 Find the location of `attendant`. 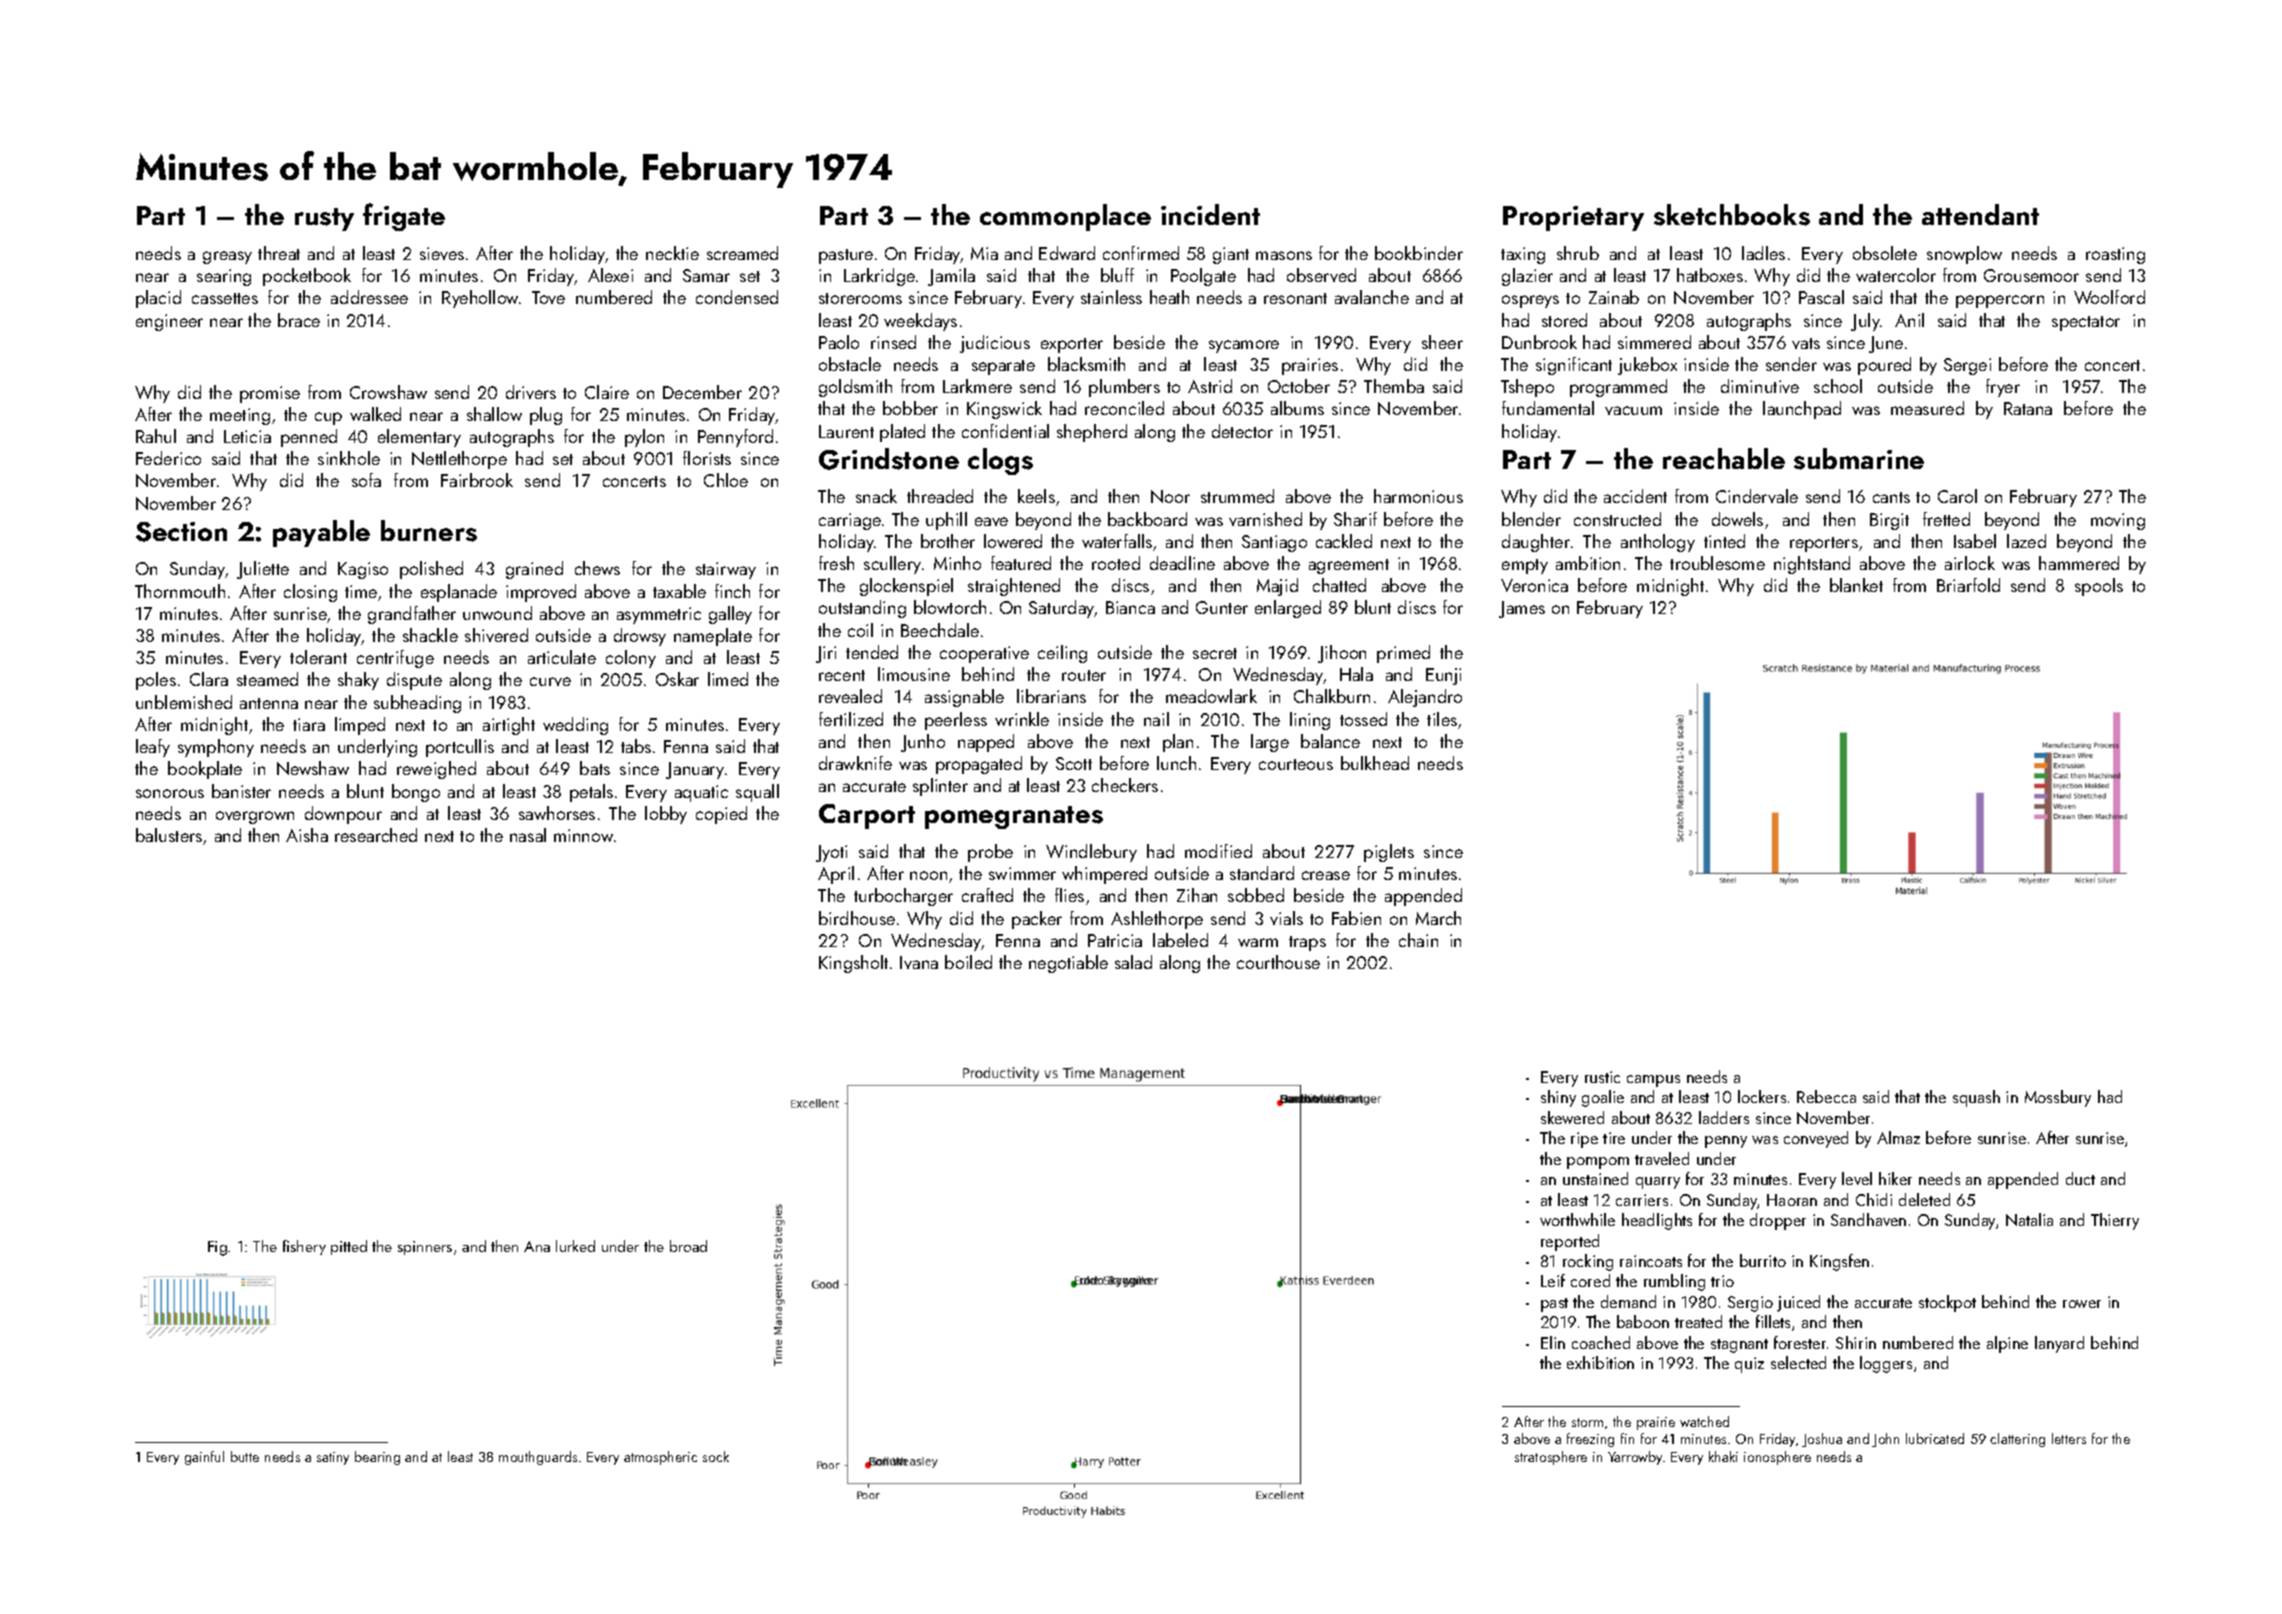

attendant is located at coordinates (1980, 214).
